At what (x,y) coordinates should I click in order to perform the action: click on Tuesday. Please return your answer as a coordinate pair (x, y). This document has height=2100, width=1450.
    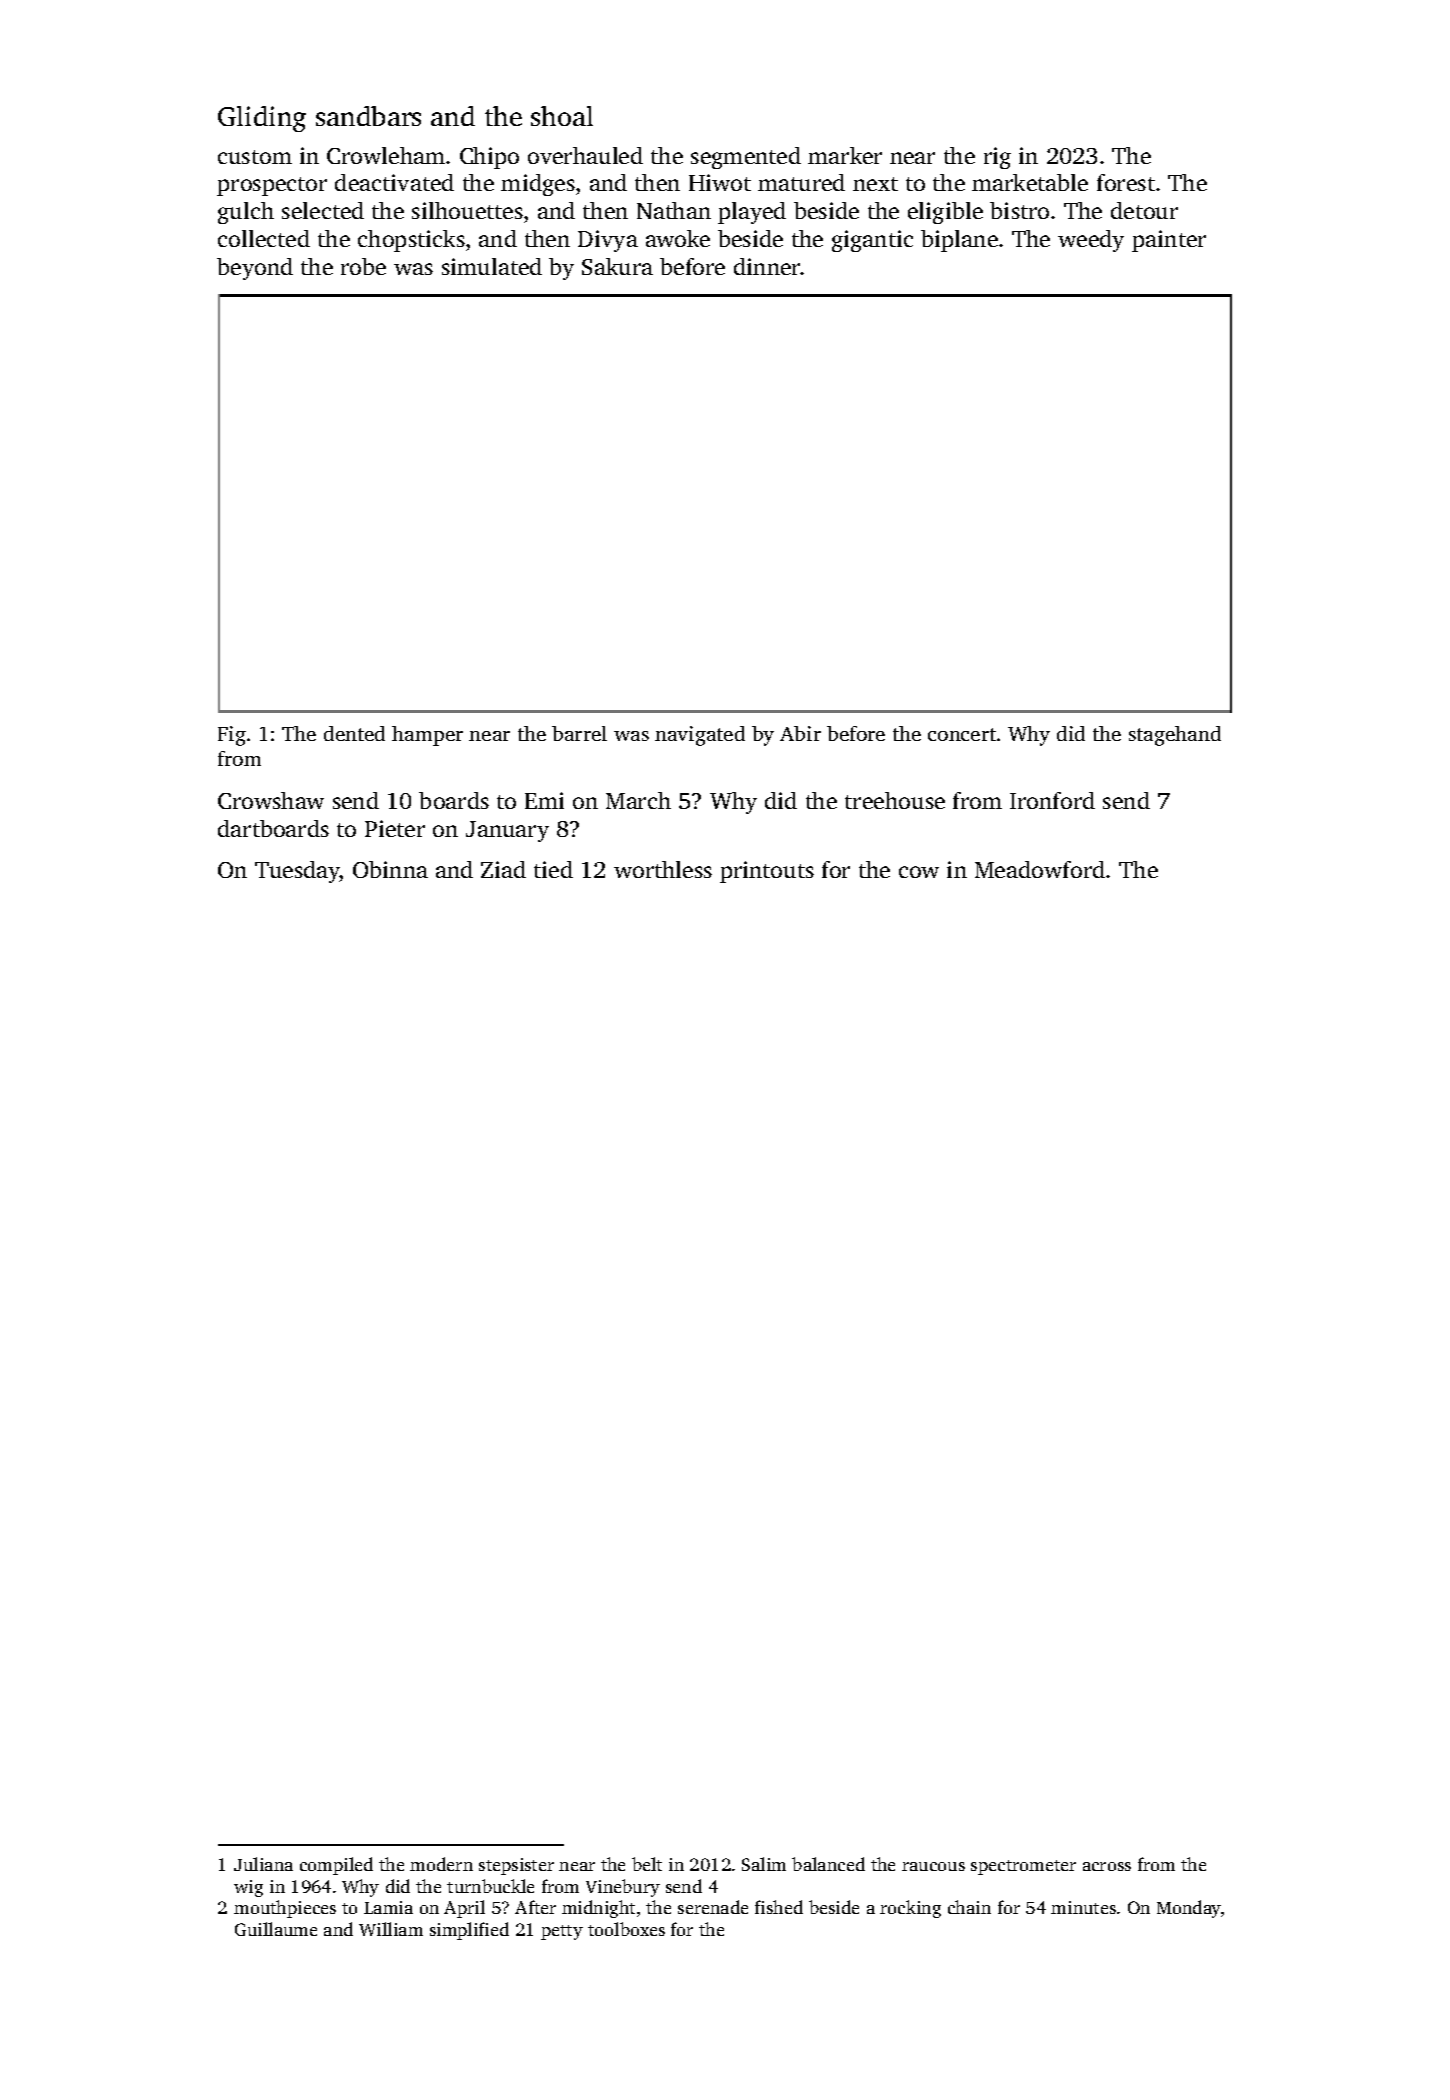
    Looking at the image, I should click on (297, 872).
